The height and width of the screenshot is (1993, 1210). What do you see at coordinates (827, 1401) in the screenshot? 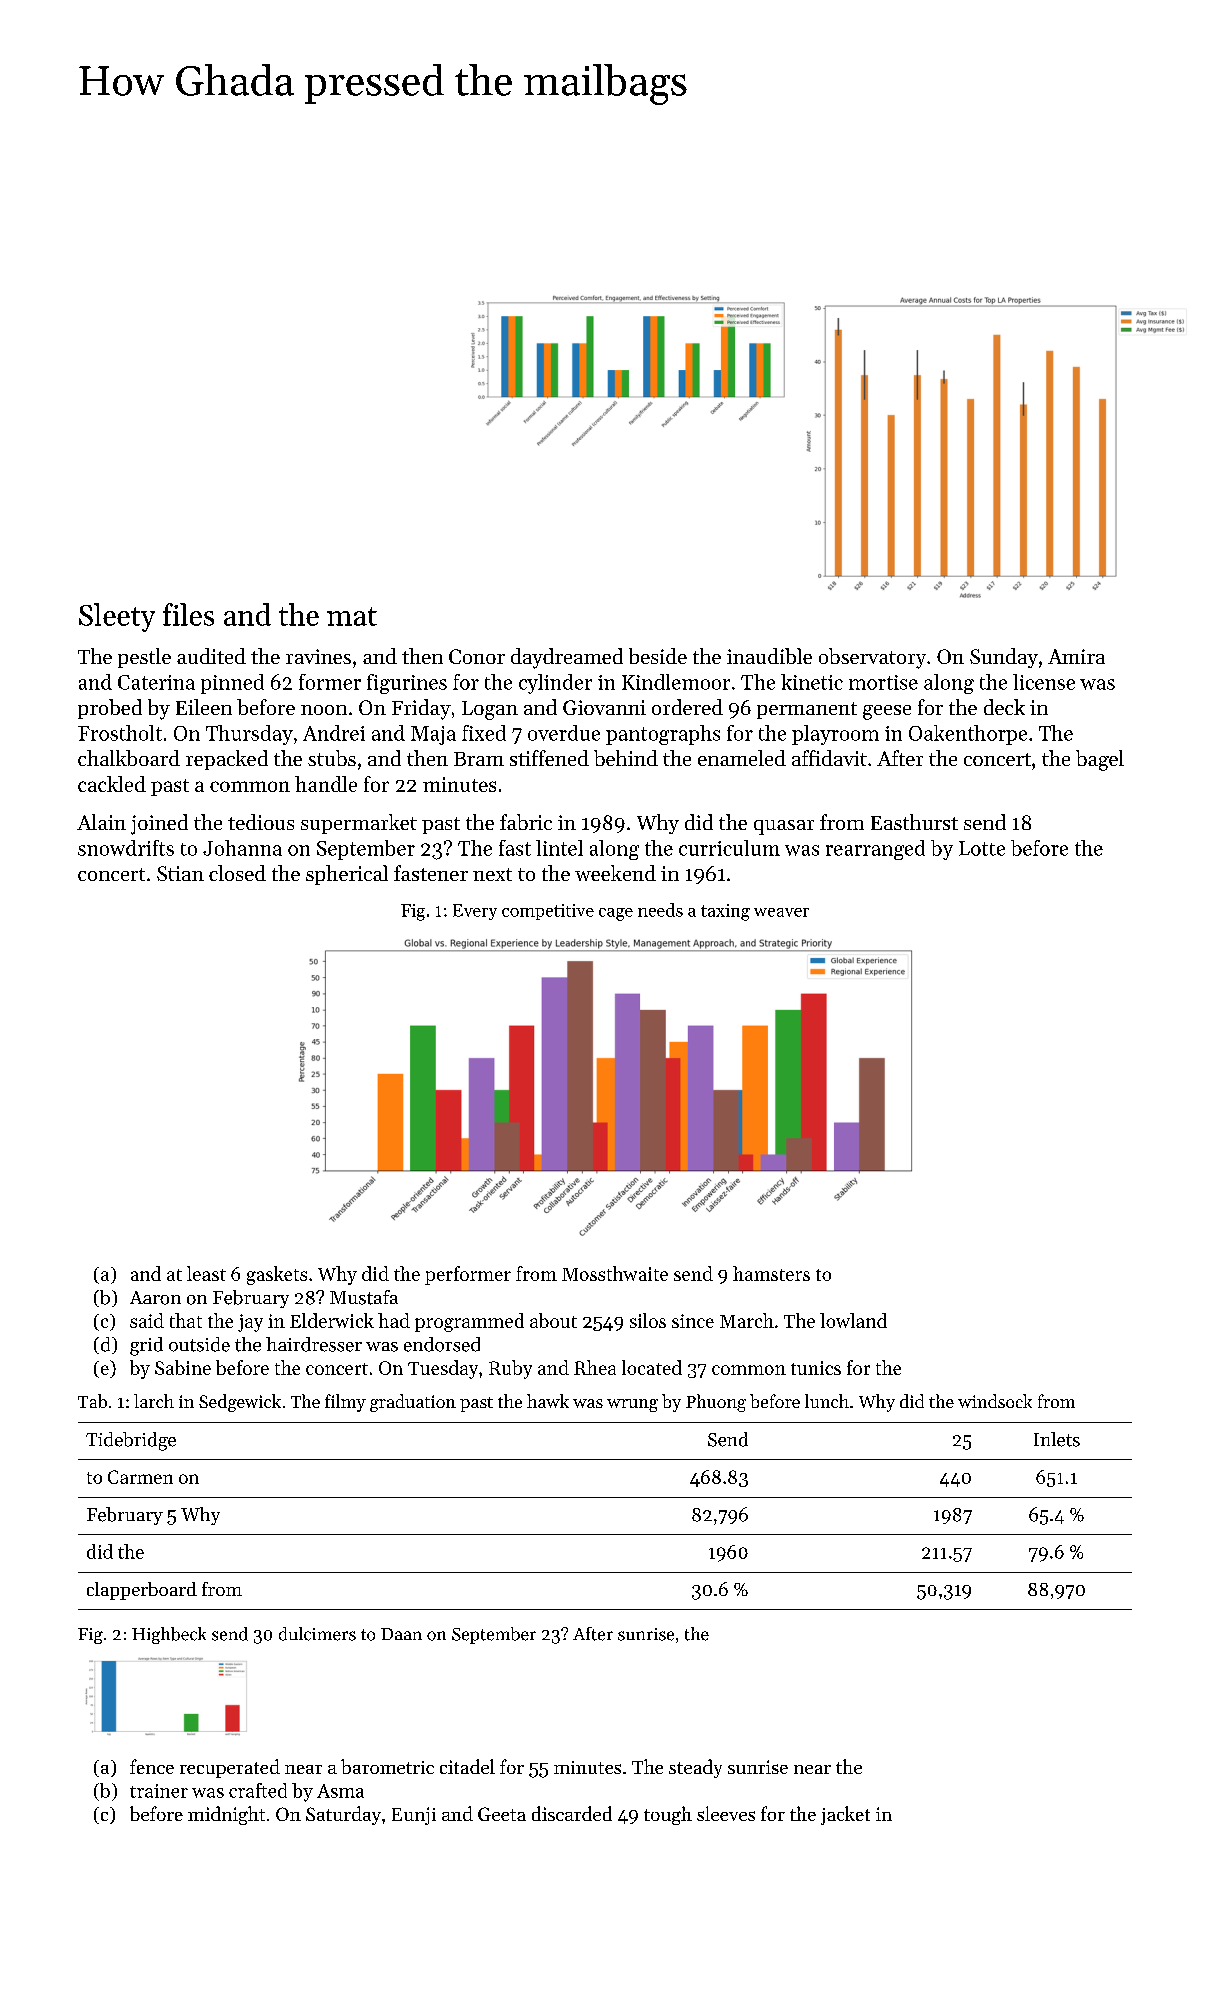
I see `lunch` at bounding box center [827, 1401].
